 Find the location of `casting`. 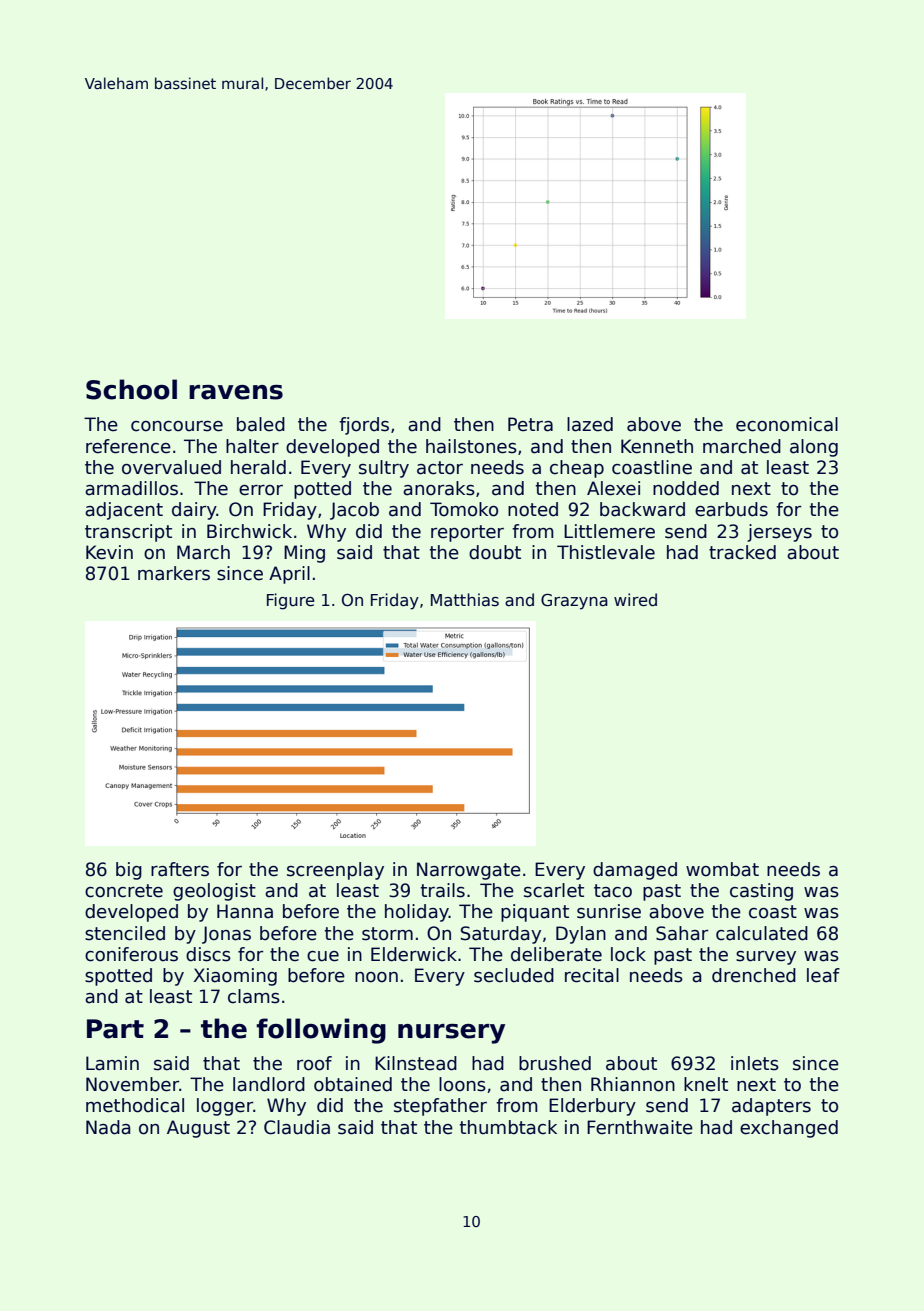

casting is located at coordinates (761, 892).
